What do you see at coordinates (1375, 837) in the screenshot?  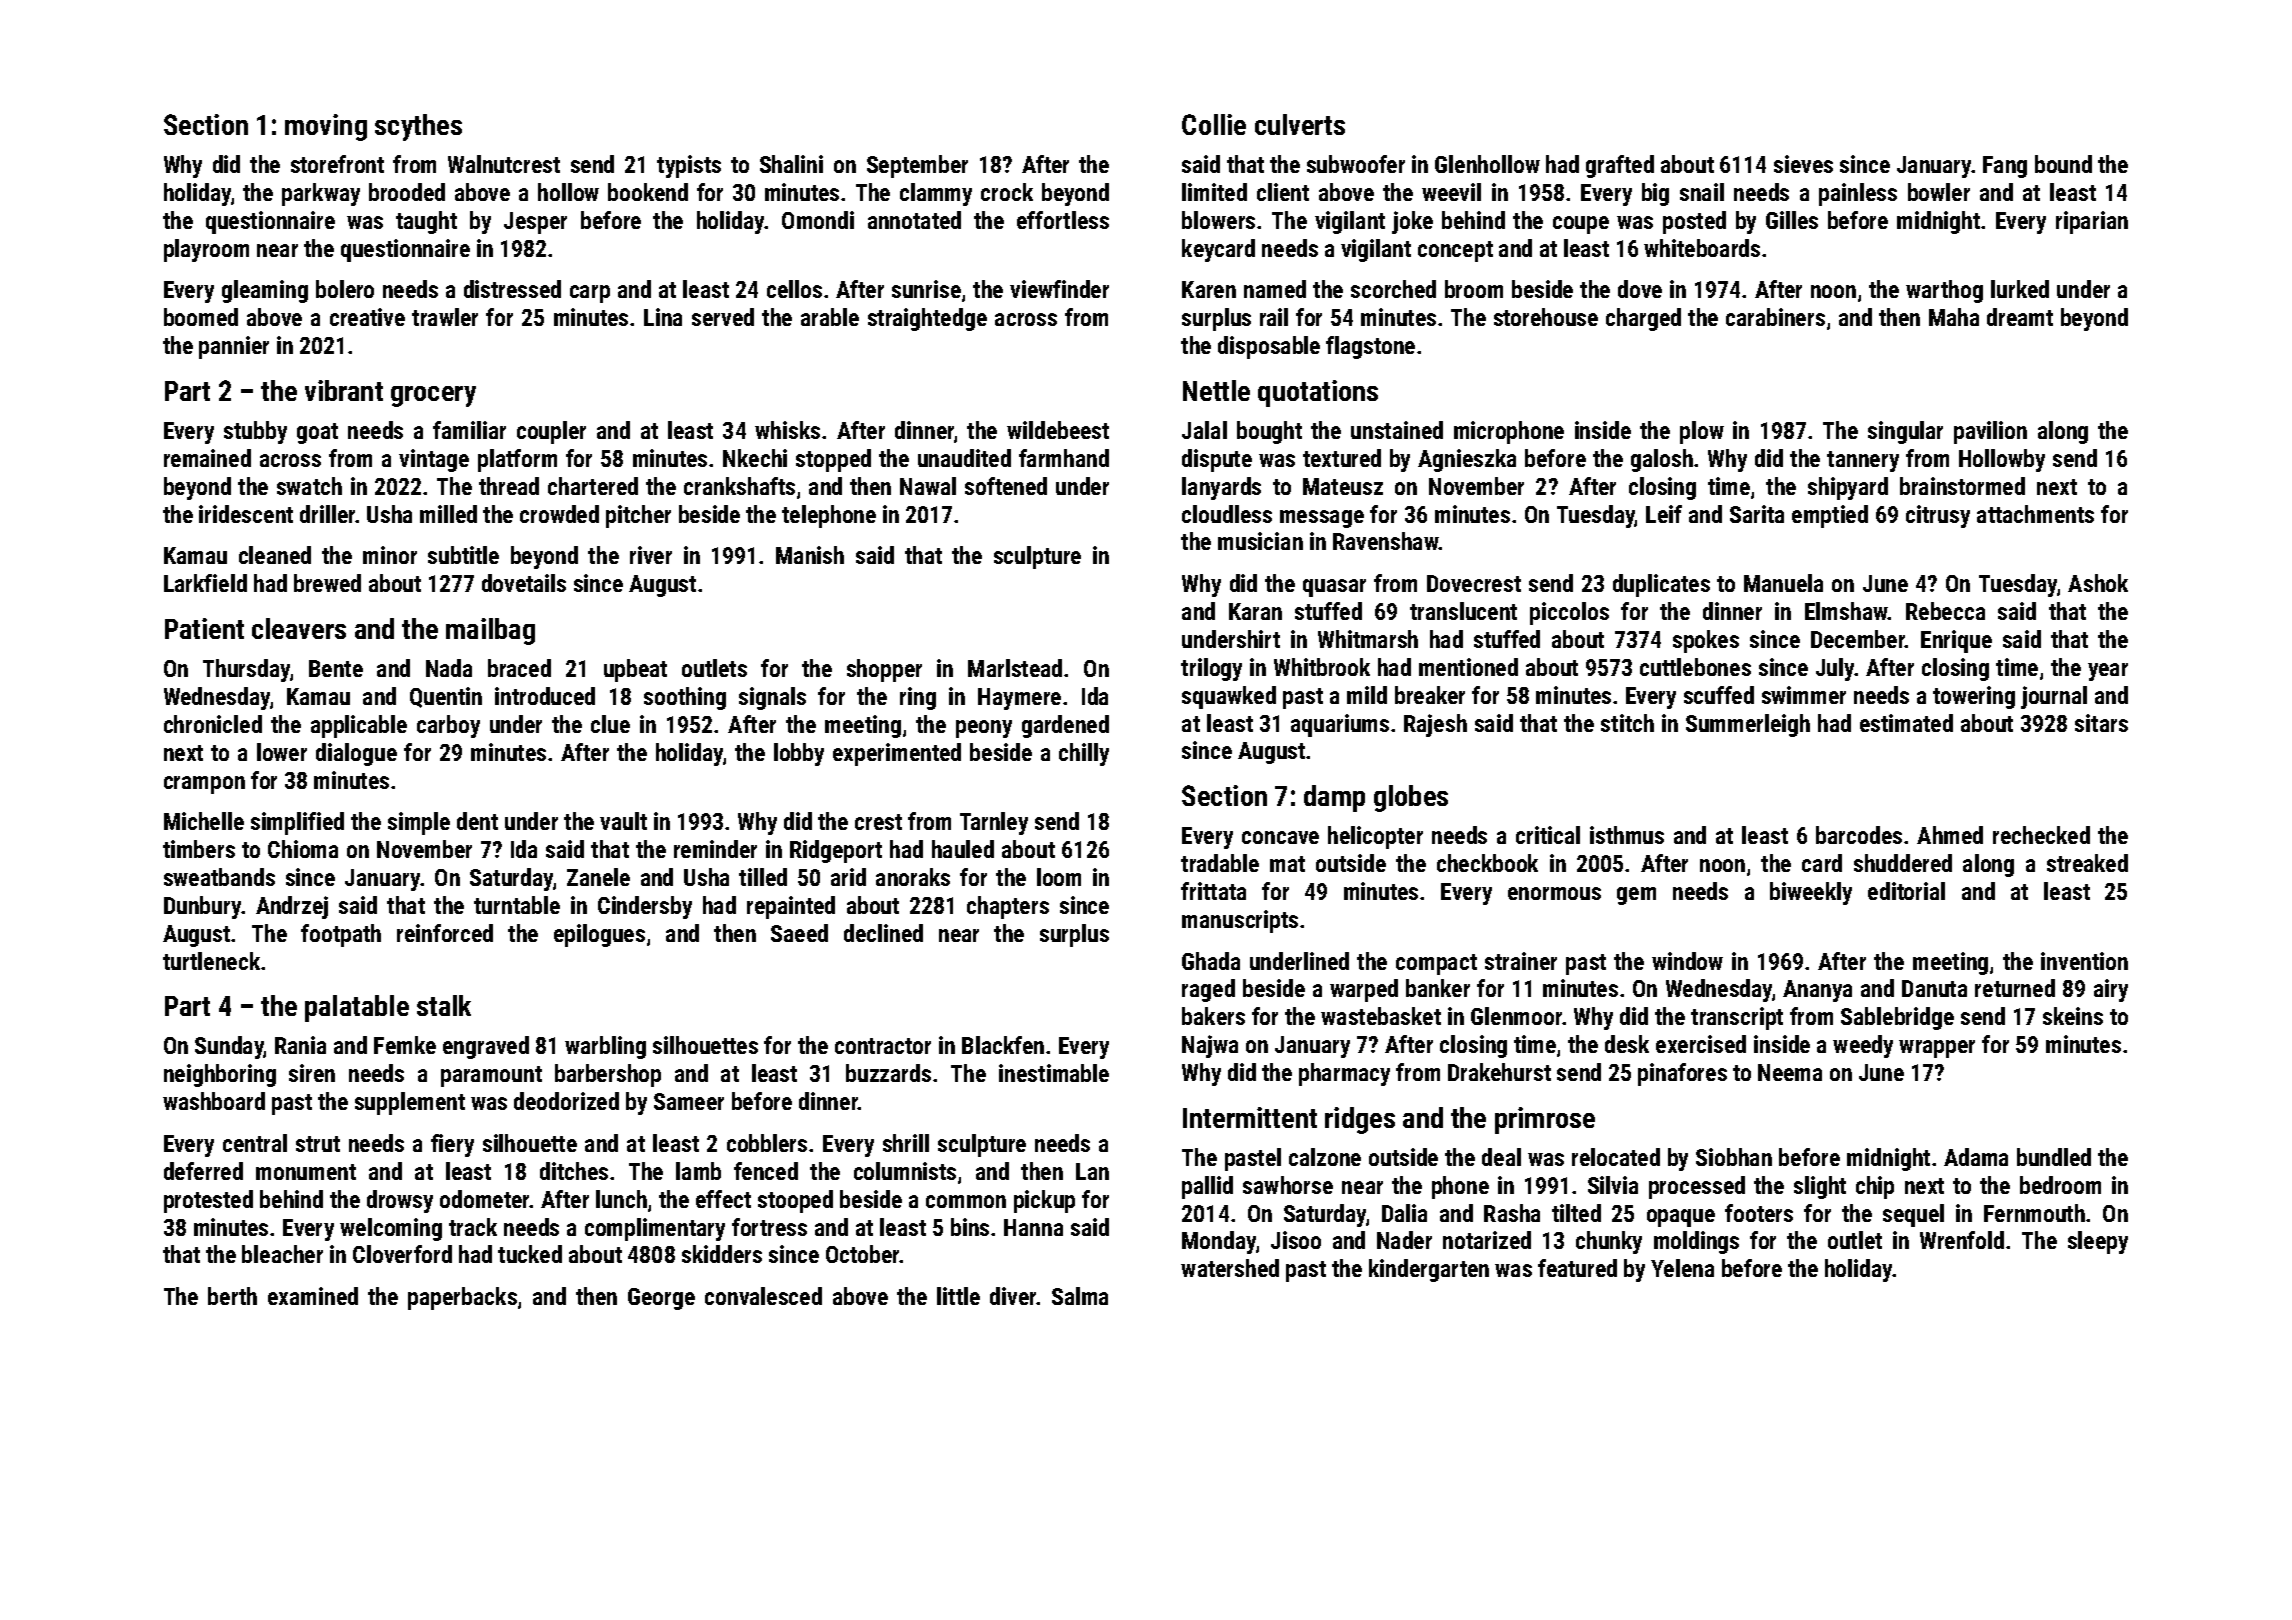 I see `helicopter` at bounding box center [1375, 837].
